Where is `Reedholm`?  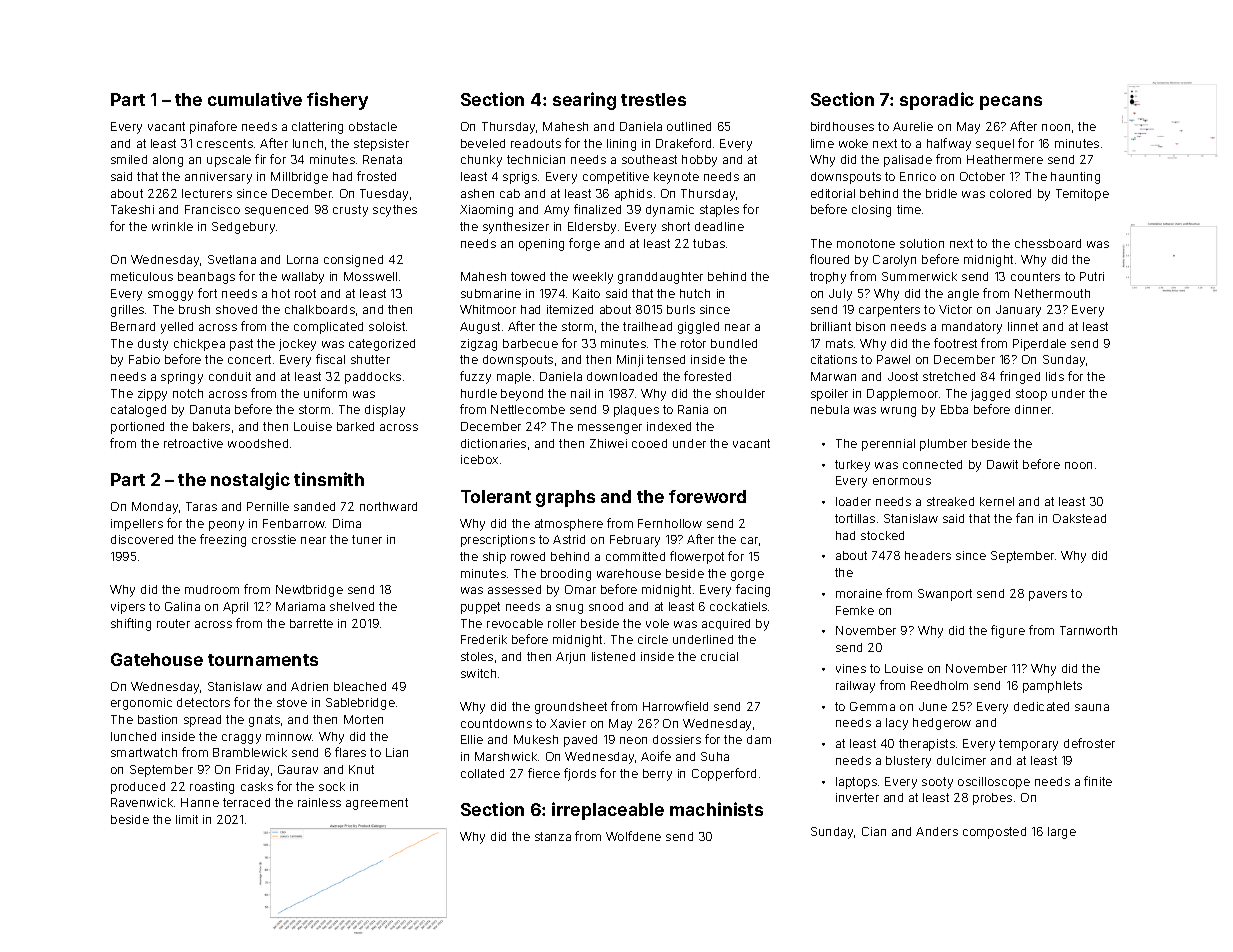 Reedholm is located at coordinates (939, 685).
